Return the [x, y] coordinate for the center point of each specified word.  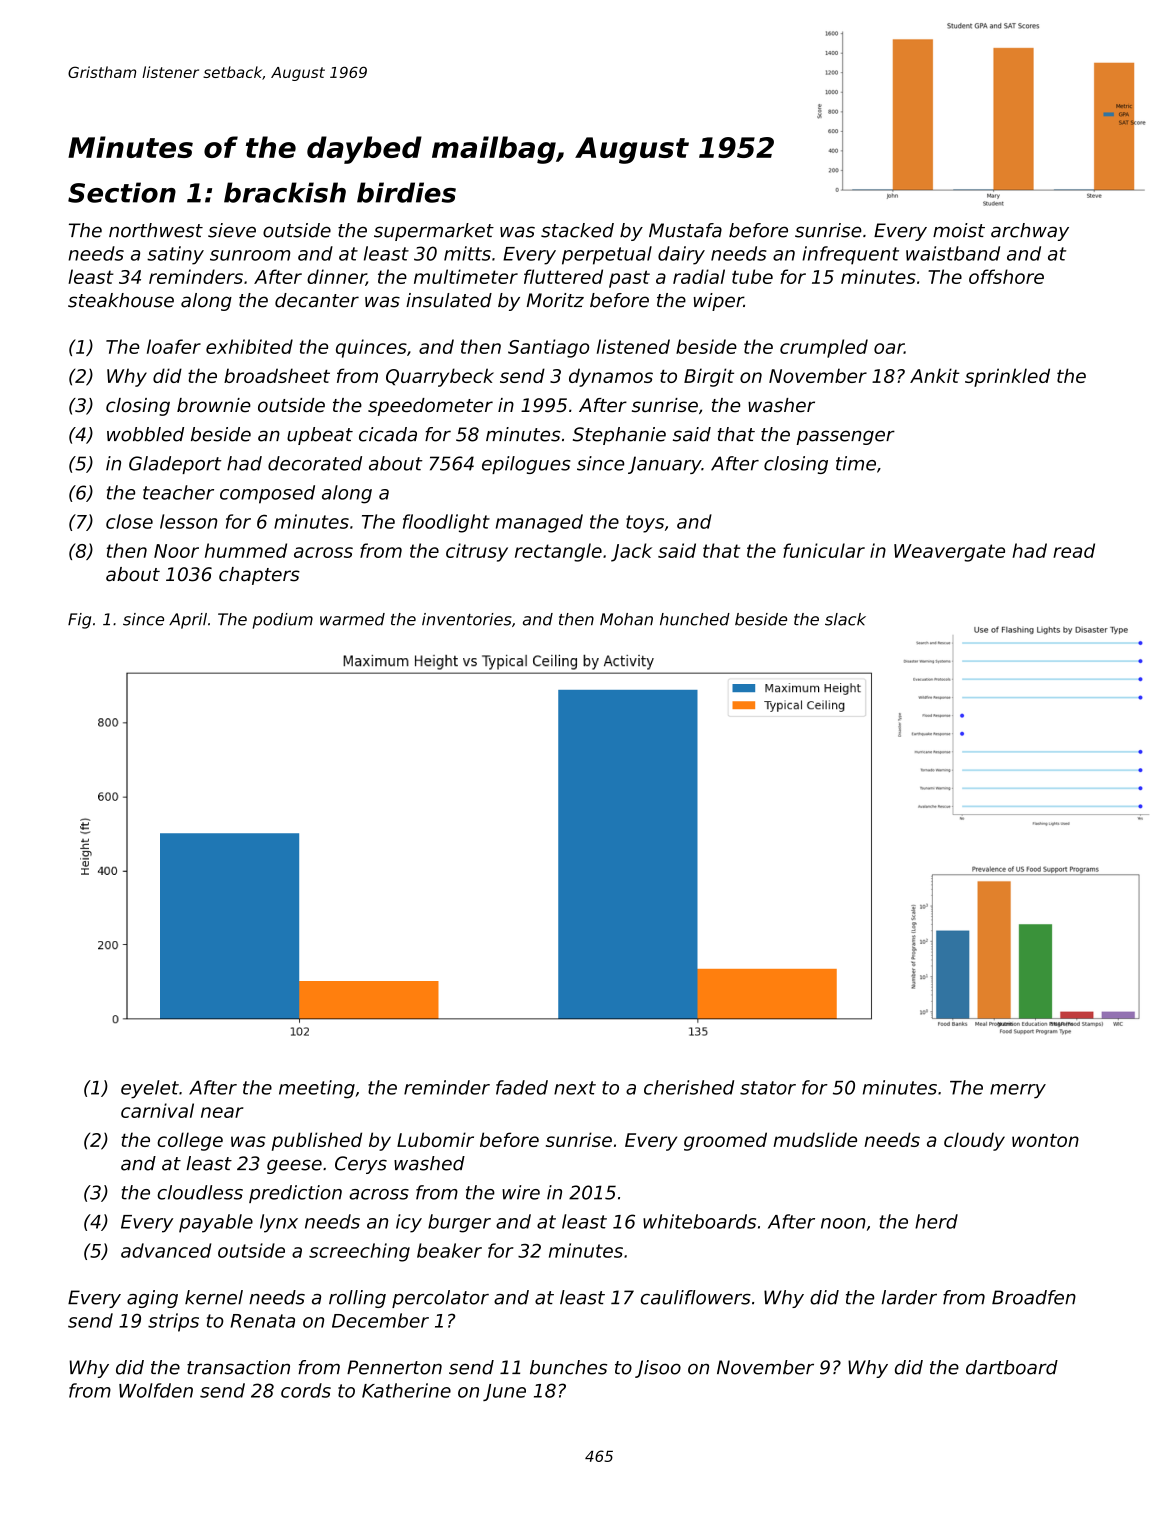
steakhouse [121, 300]
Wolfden [156, 1390]
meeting [317, 1089]
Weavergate [949, 553]
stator [768, 1088]
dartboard [1012, 1367]
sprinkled [1007, 377]
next [575, 1088]
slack [845, 619]
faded [522, 1087]
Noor [176, 551]
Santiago [548, 348]
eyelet [150, 1089]
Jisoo [658, 1369]
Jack [631, 552]
